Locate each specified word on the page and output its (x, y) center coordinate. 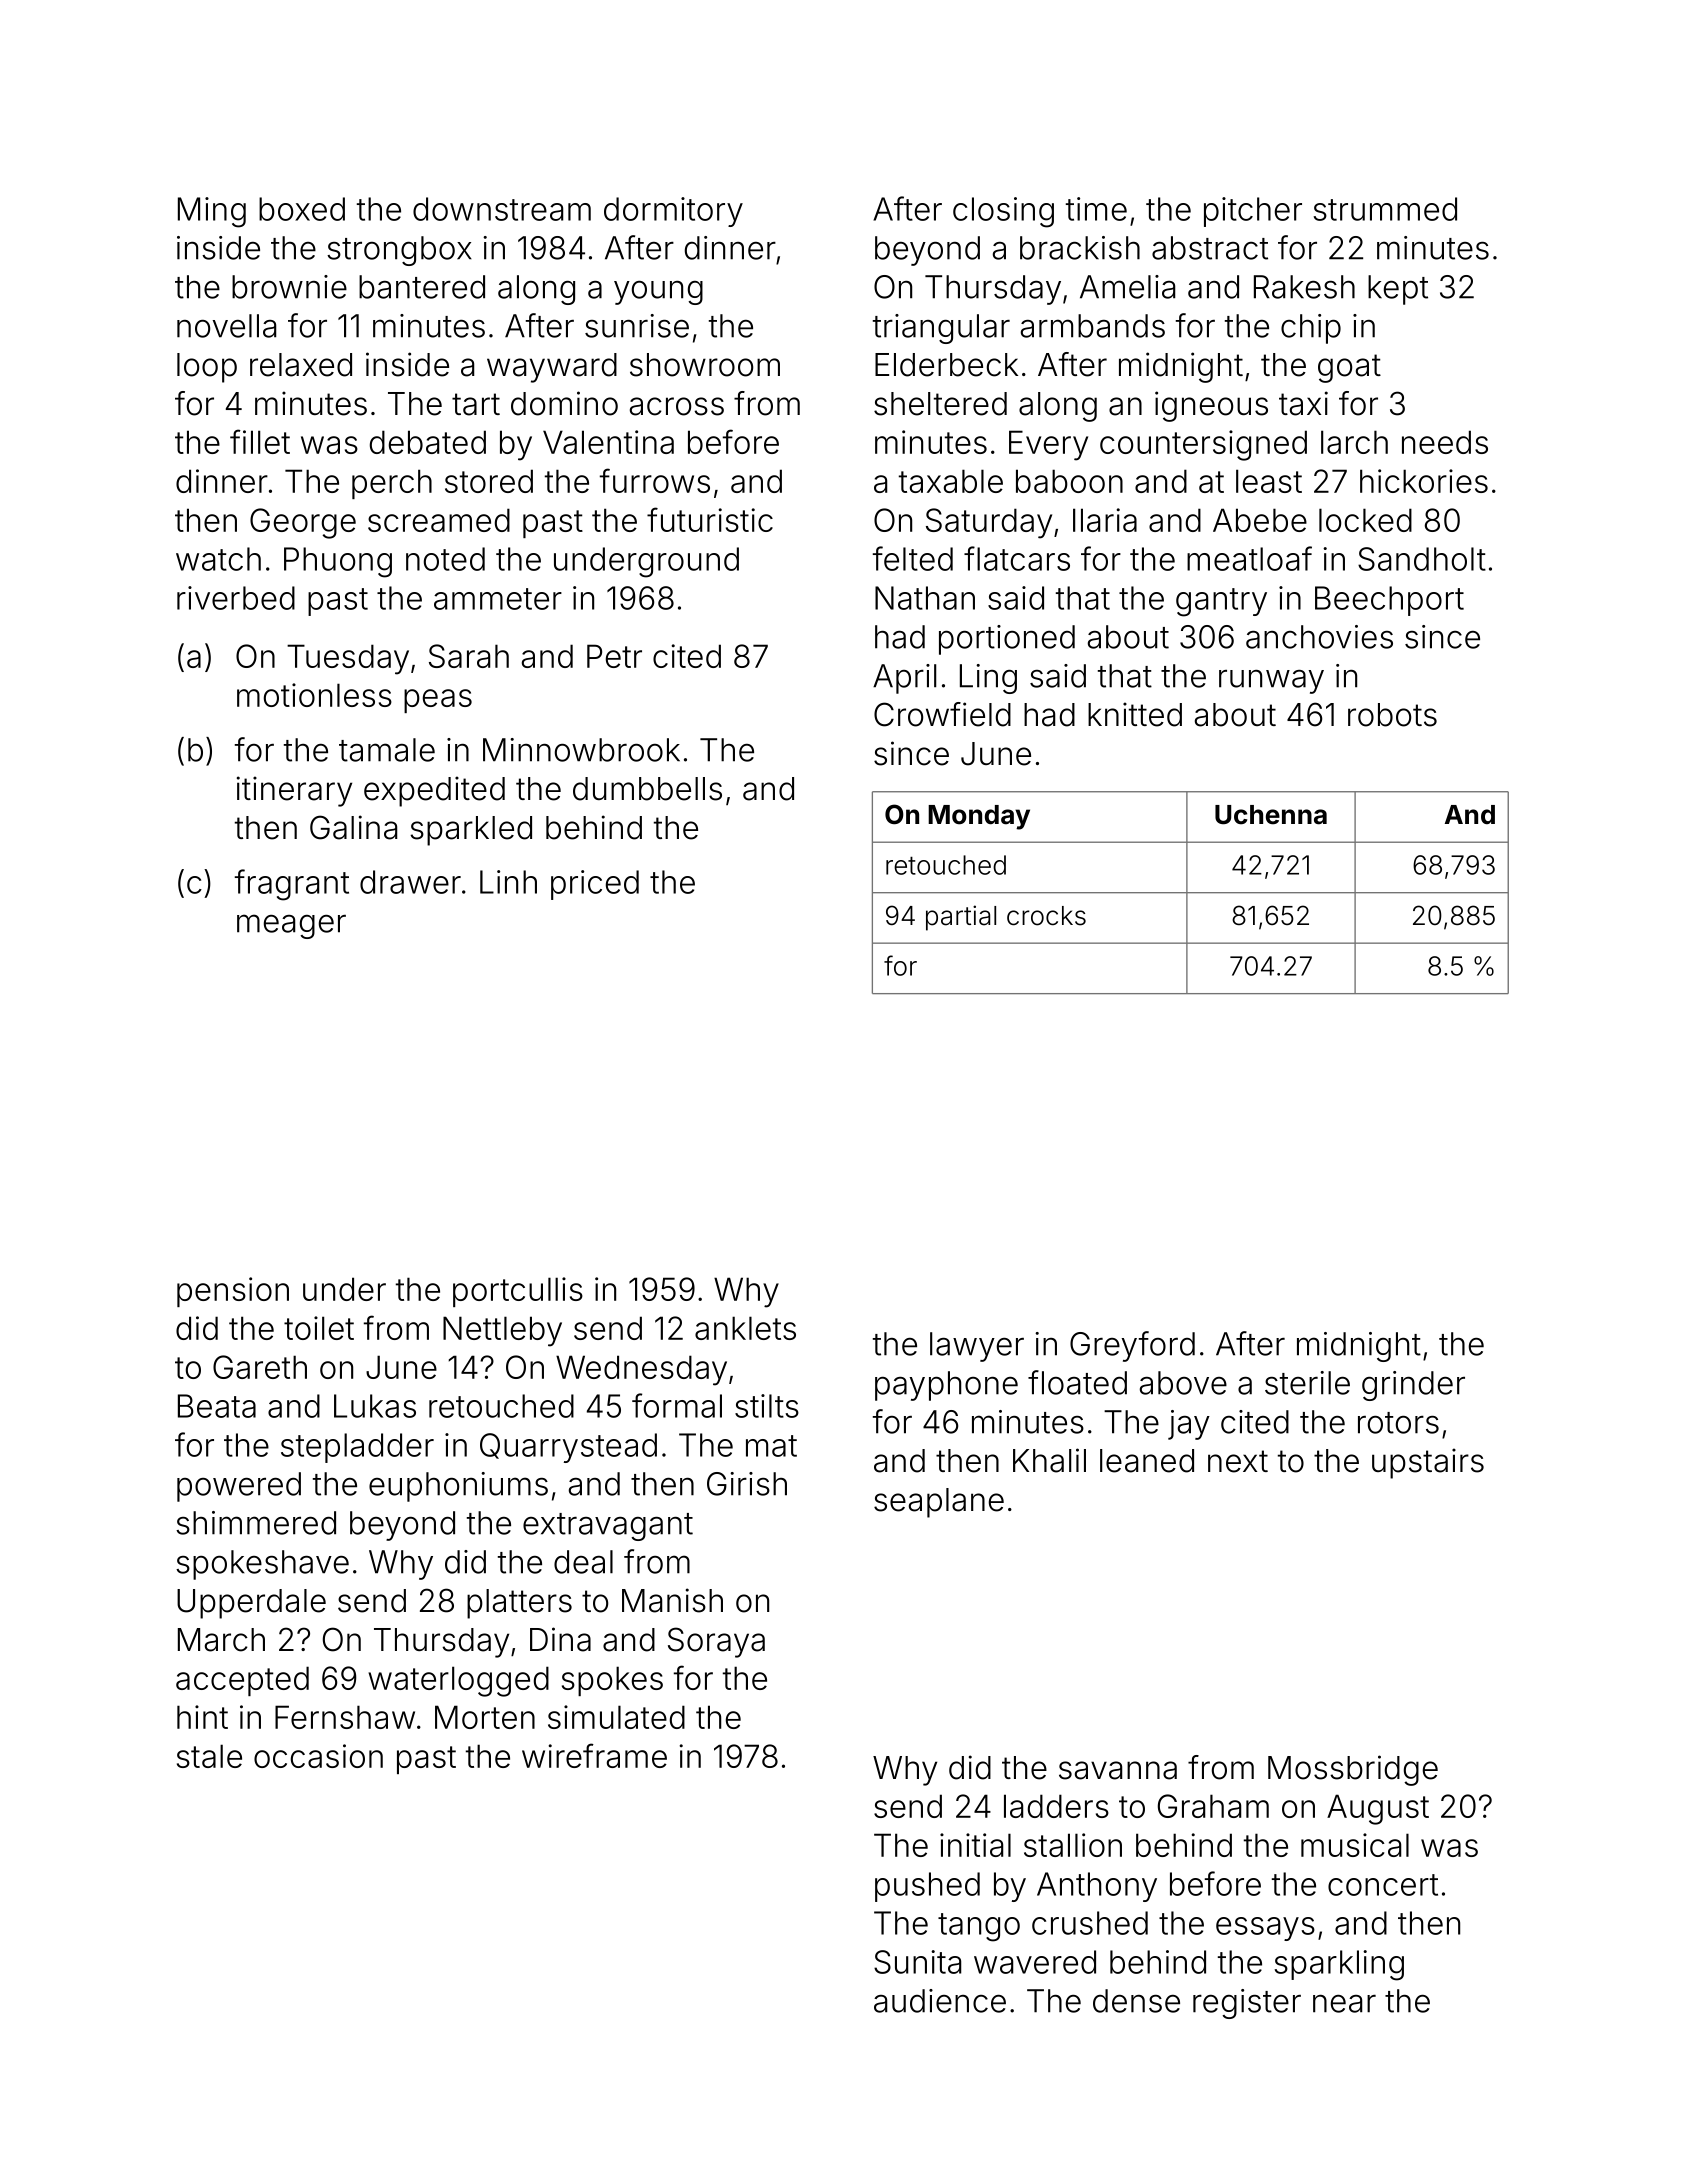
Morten (485, 1717)
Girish (747, 1484)
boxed (302, 209)
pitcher (1253, 212)
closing (1003, 212)
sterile (1307, 1383)
